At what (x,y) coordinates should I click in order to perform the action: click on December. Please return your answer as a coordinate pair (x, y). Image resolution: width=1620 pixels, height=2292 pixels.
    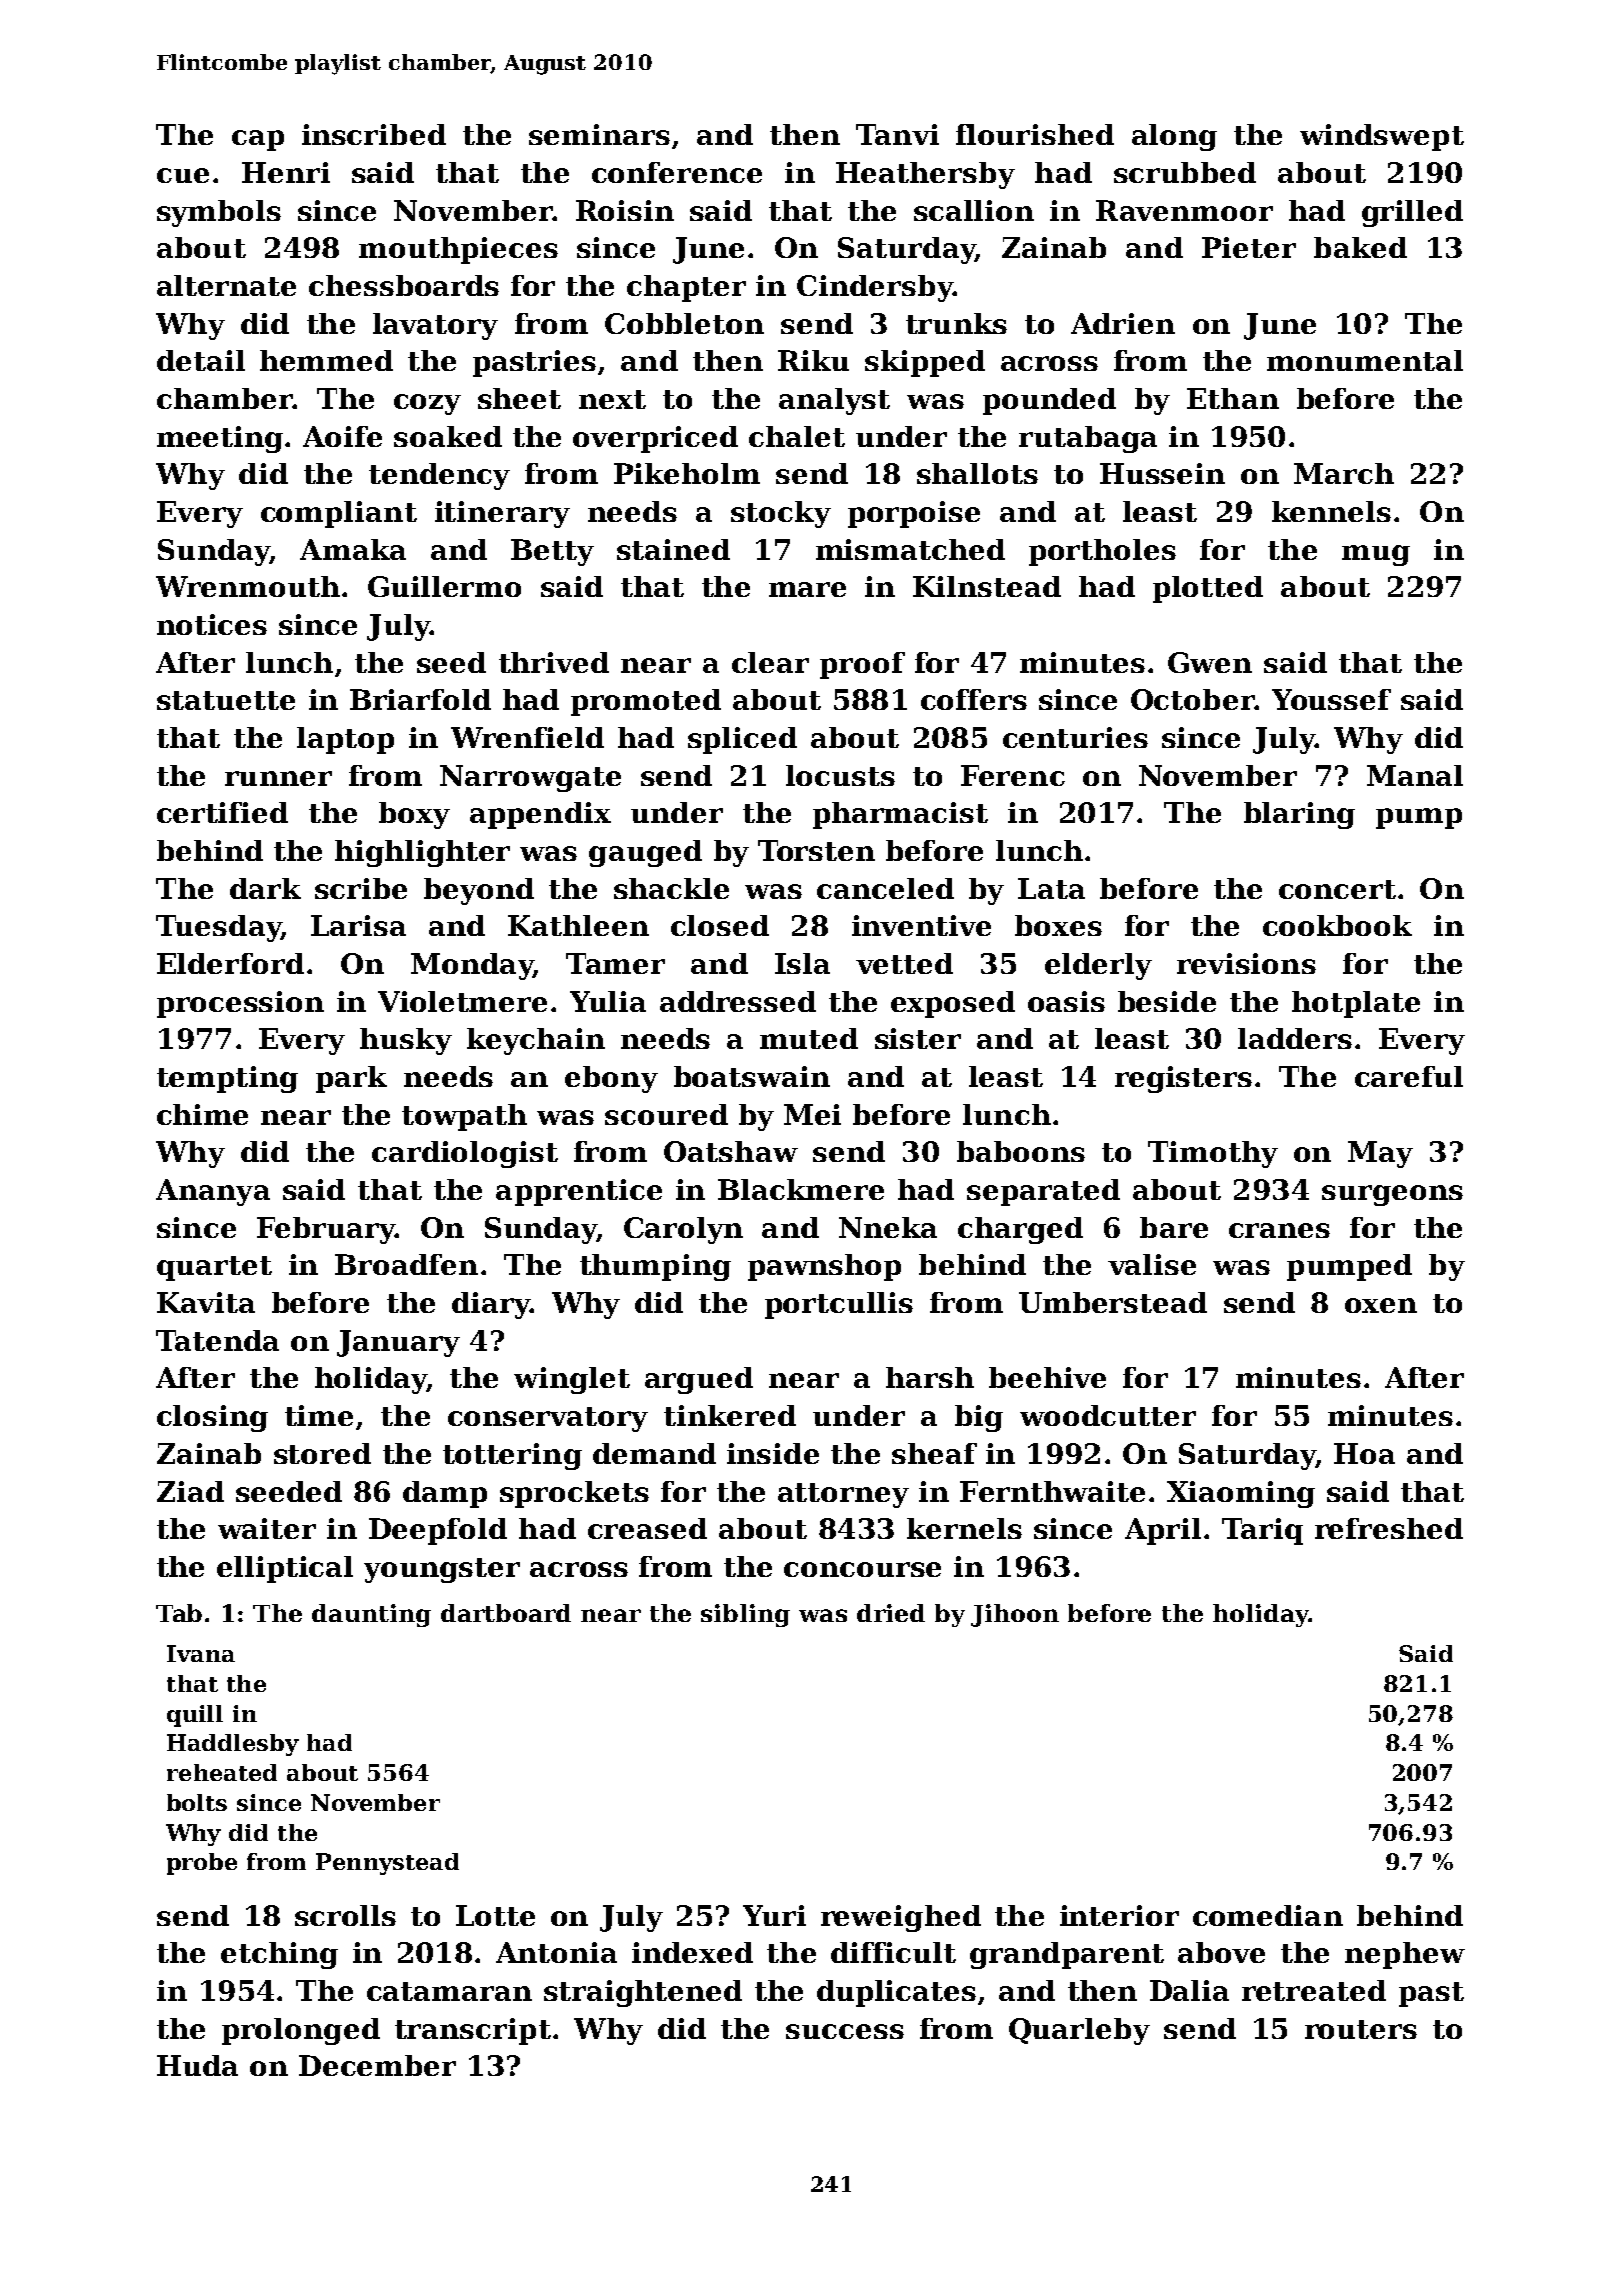
    Looking at the image, I should click on (377, 2065).
